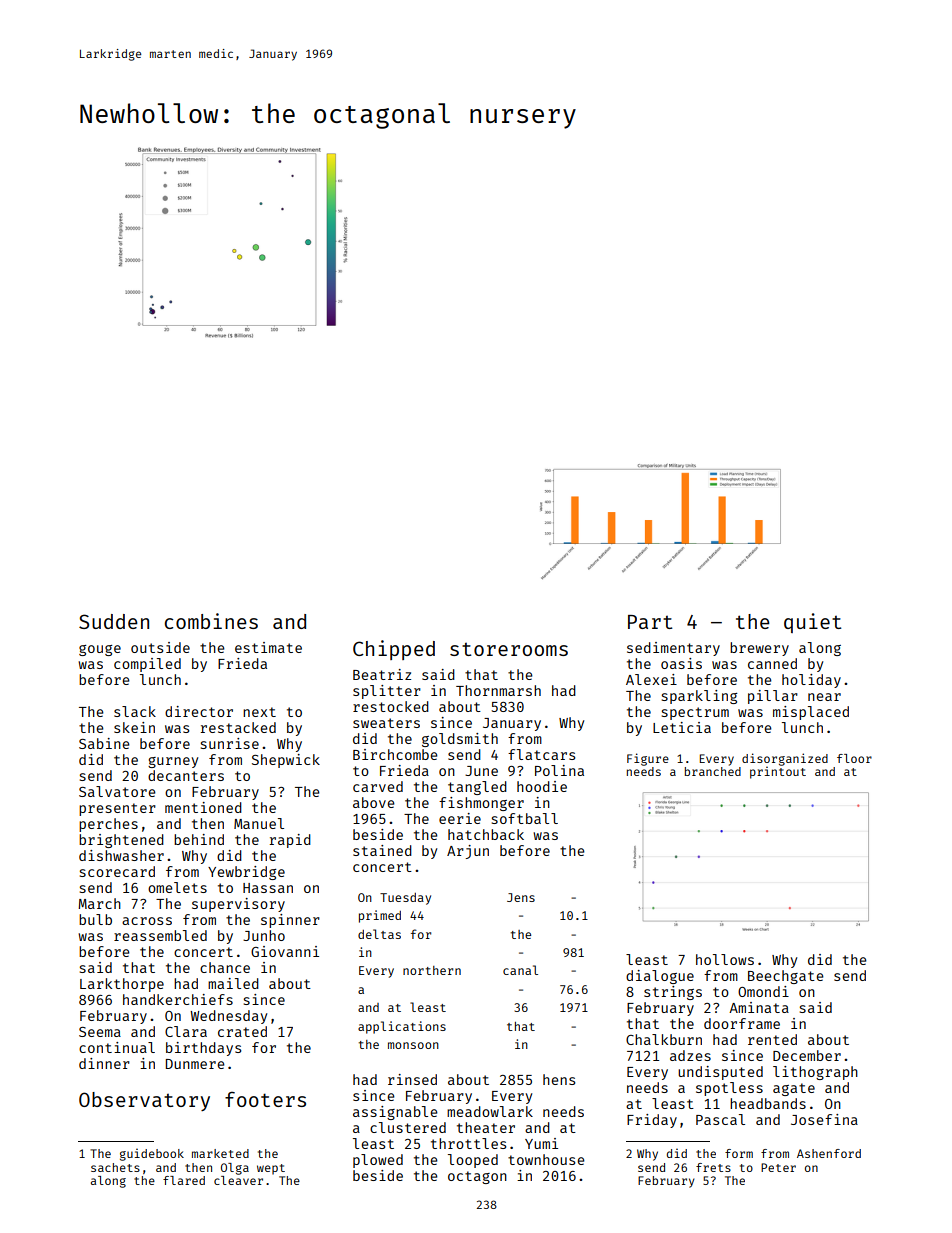 This document has width=952, height=1233. I want to click on townhouse, so click(546, 1159).
